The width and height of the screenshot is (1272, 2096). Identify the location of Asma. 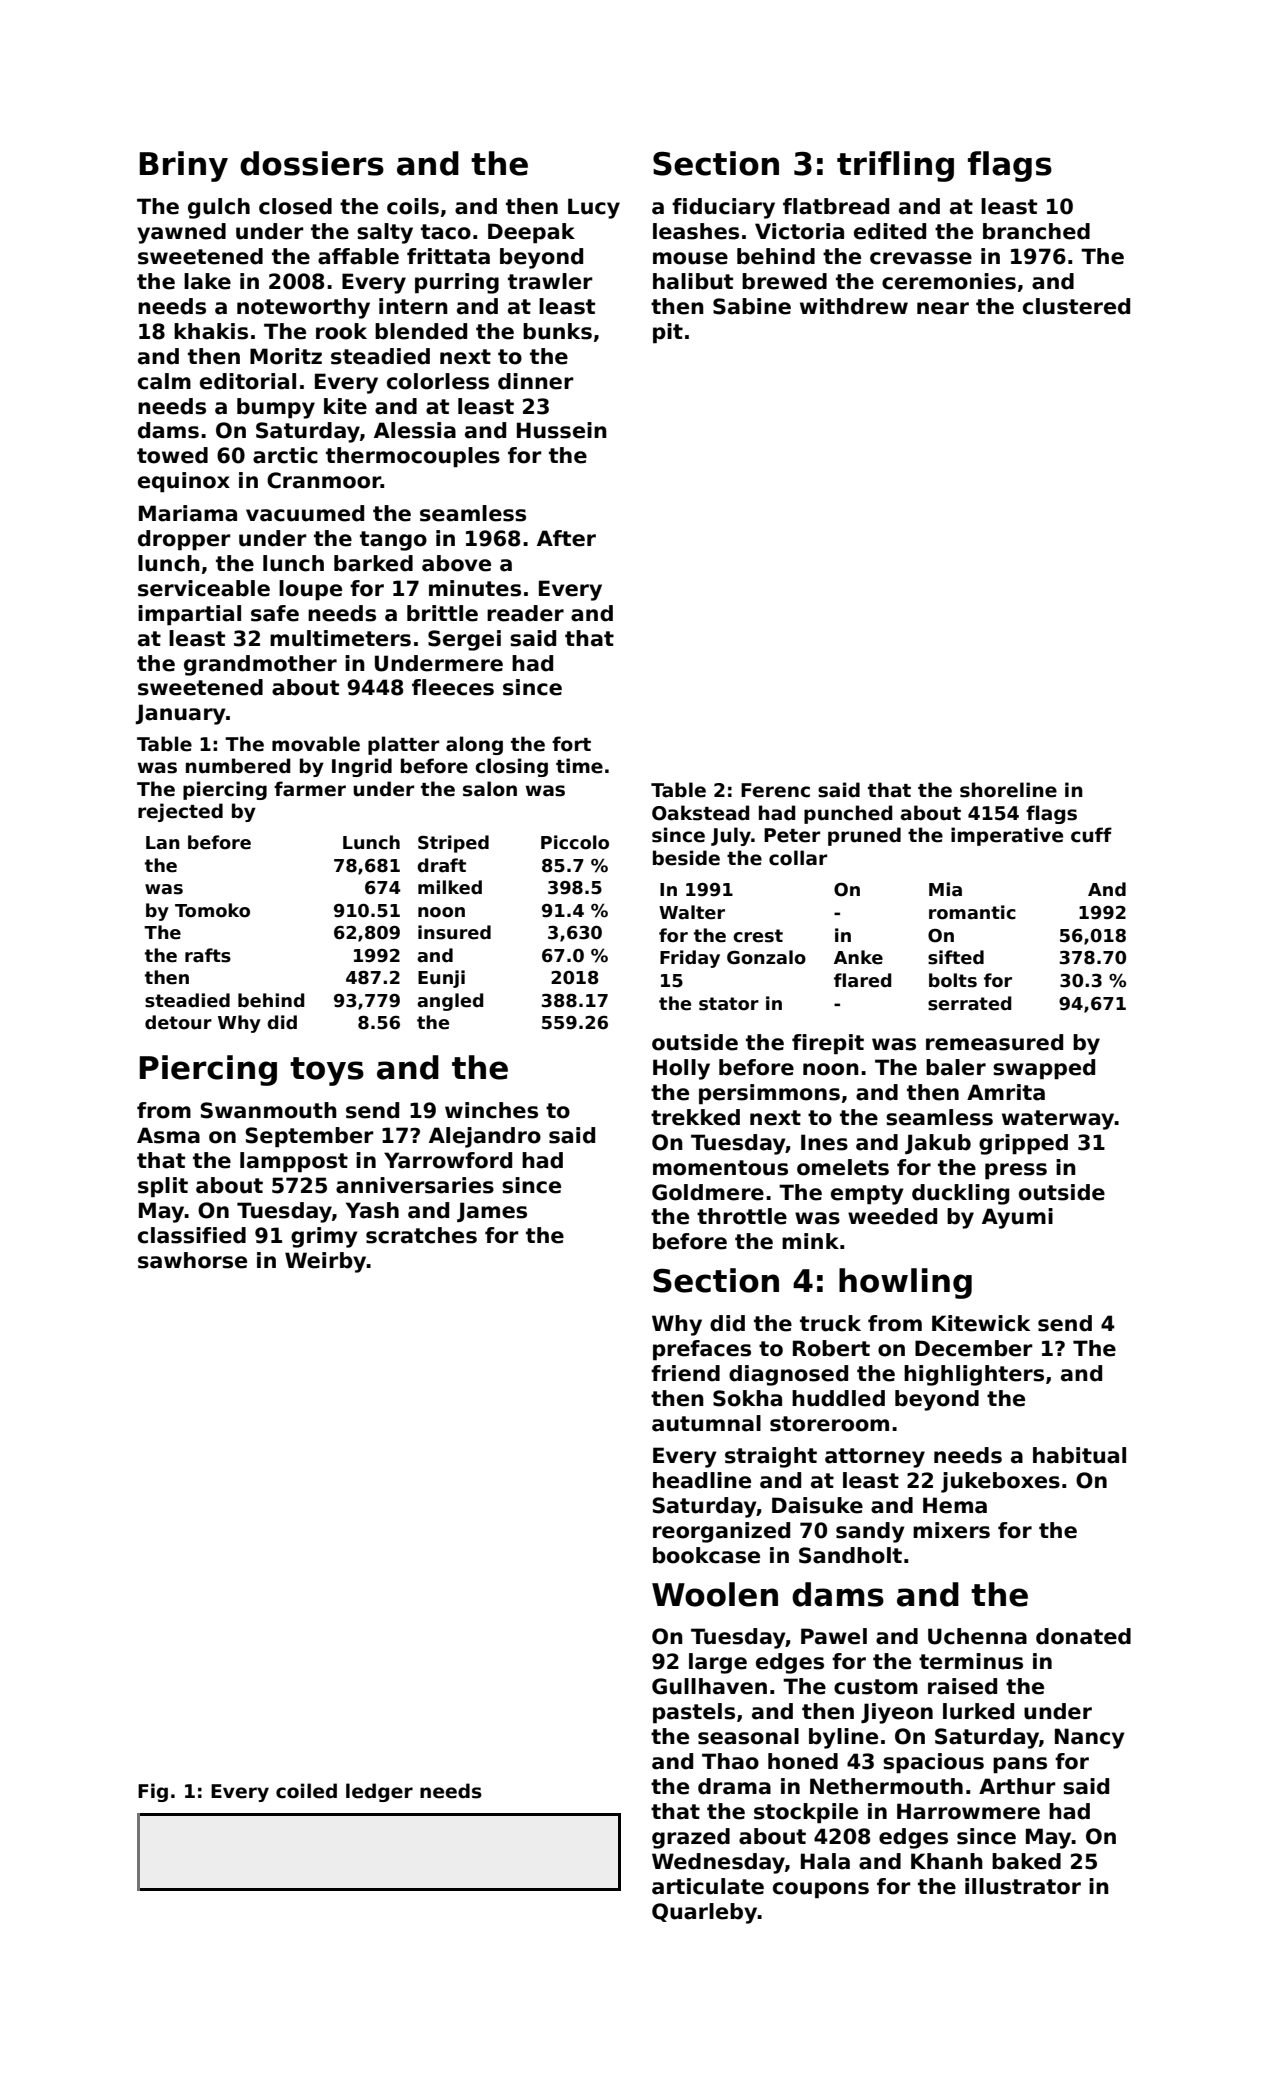
(168, 1135).
